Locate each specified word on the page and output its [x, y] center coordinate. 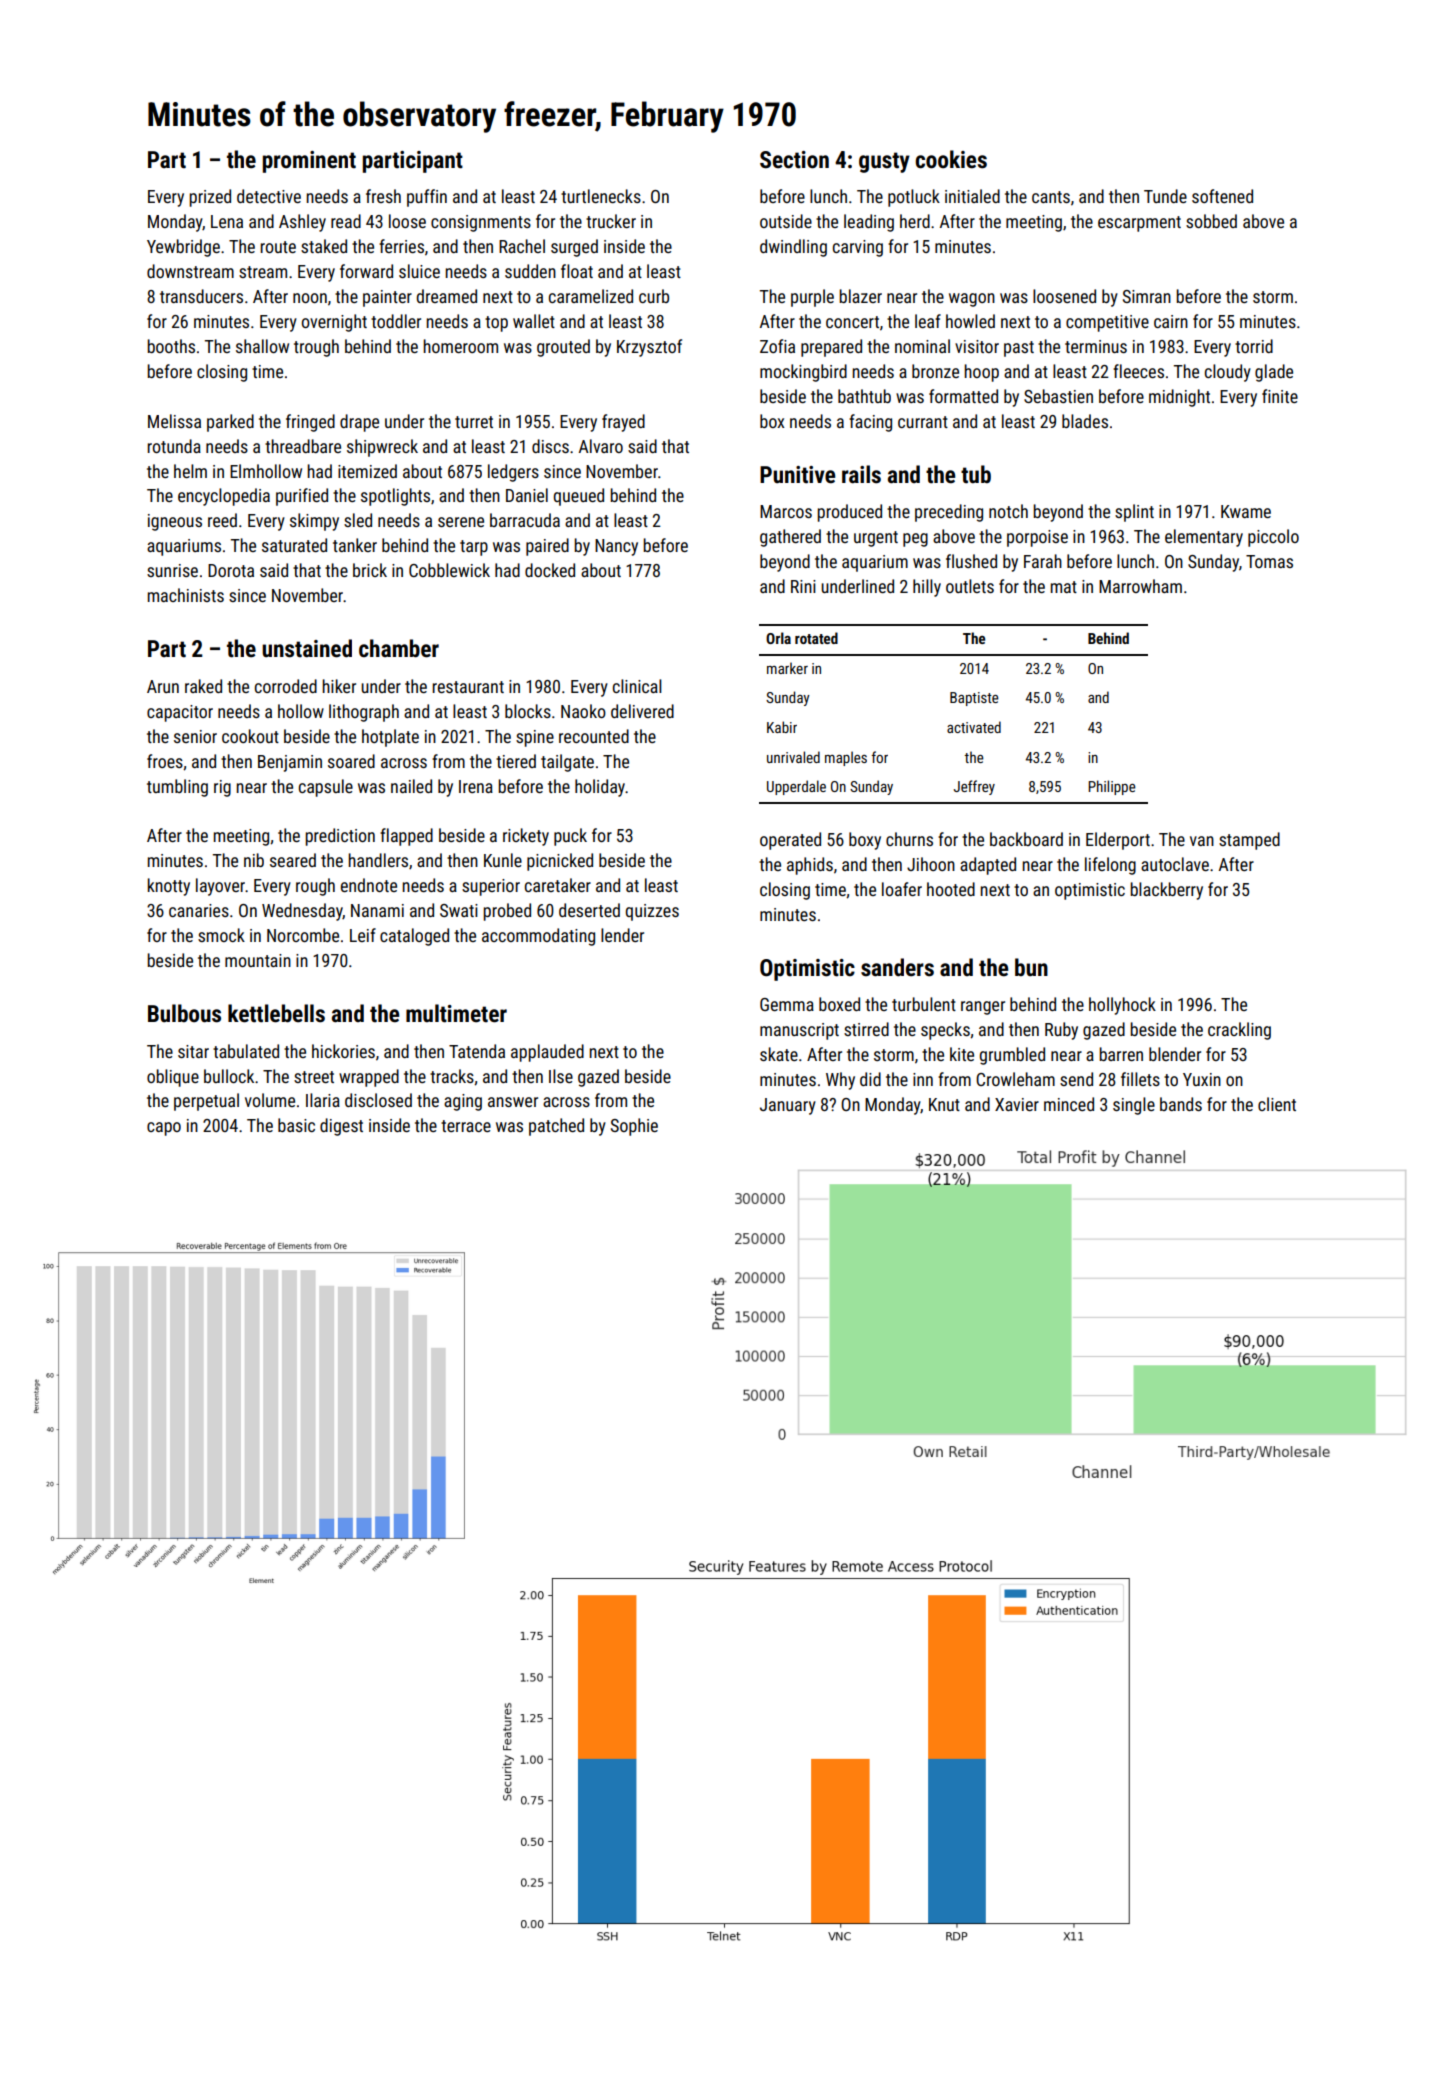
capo [164, 1129]
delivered [642, 711]
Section [794, 160]
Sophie [634, 1127]
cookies [951, 159]
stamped [1249, 841]
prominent [309, 162]
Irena [476, 786]
